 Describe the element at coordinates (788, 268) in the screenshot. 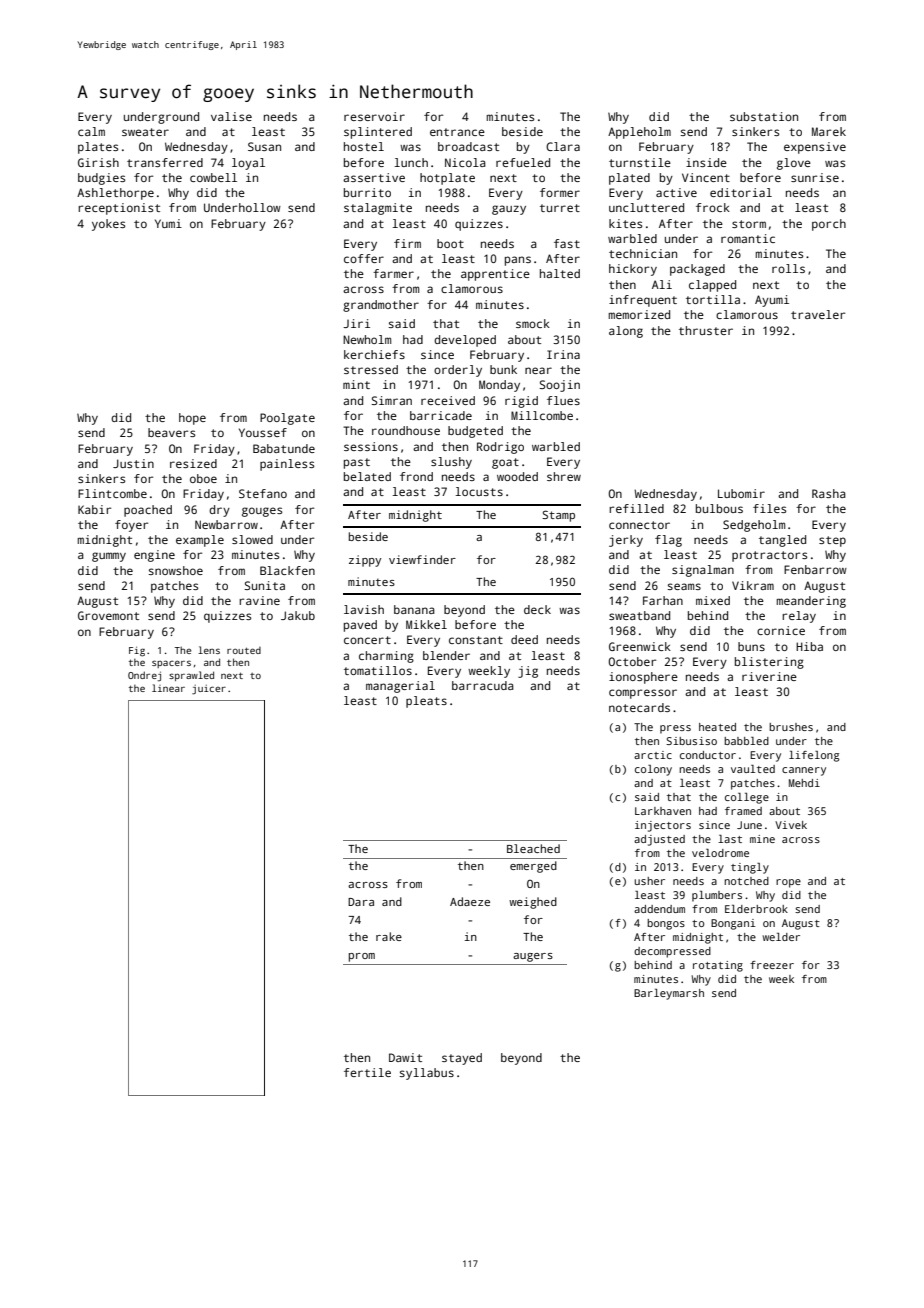

I see `rolls` at that location.
